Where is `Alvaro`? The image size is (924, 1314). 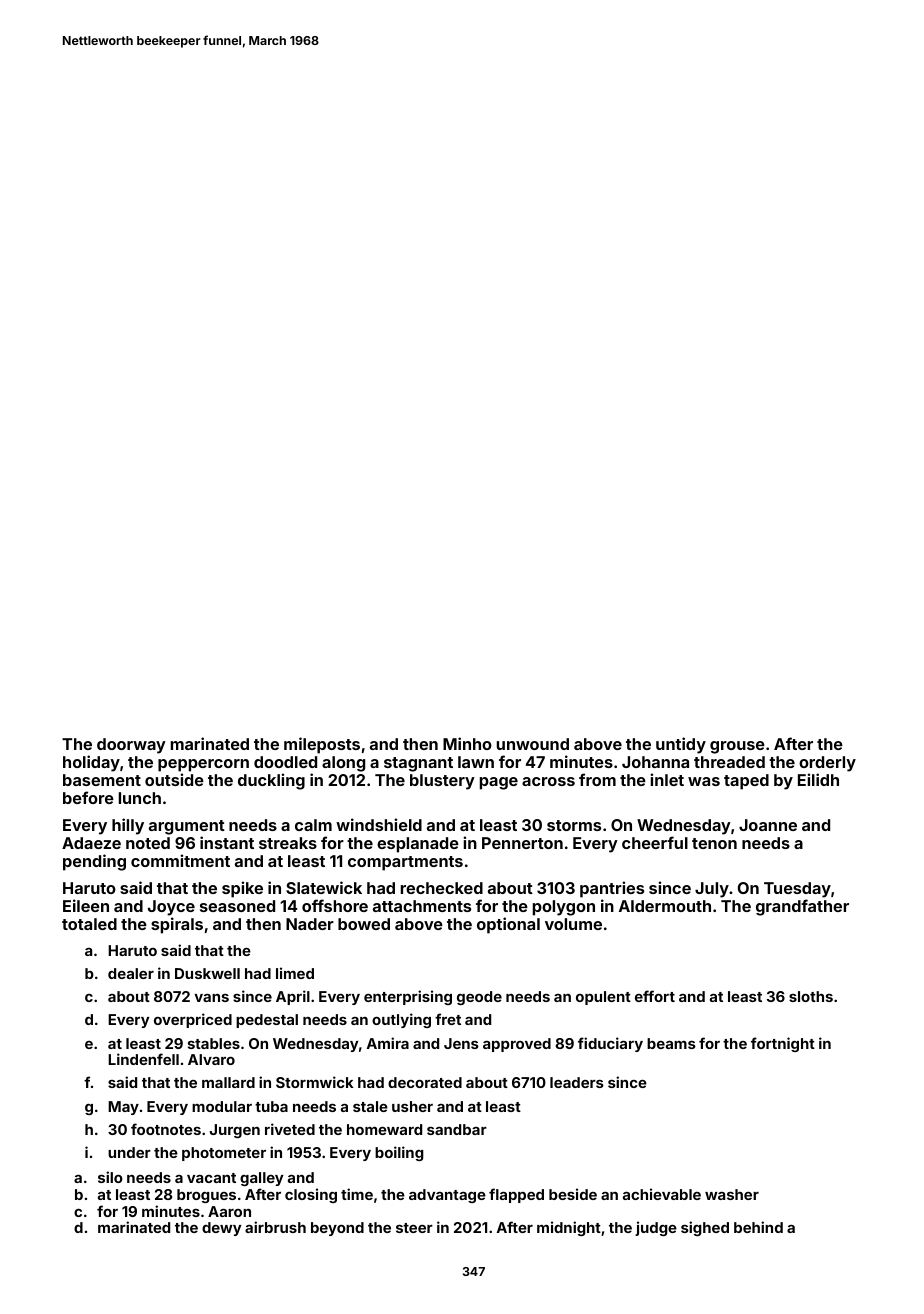
Alvaro is located at coordinates (211, 1059).
